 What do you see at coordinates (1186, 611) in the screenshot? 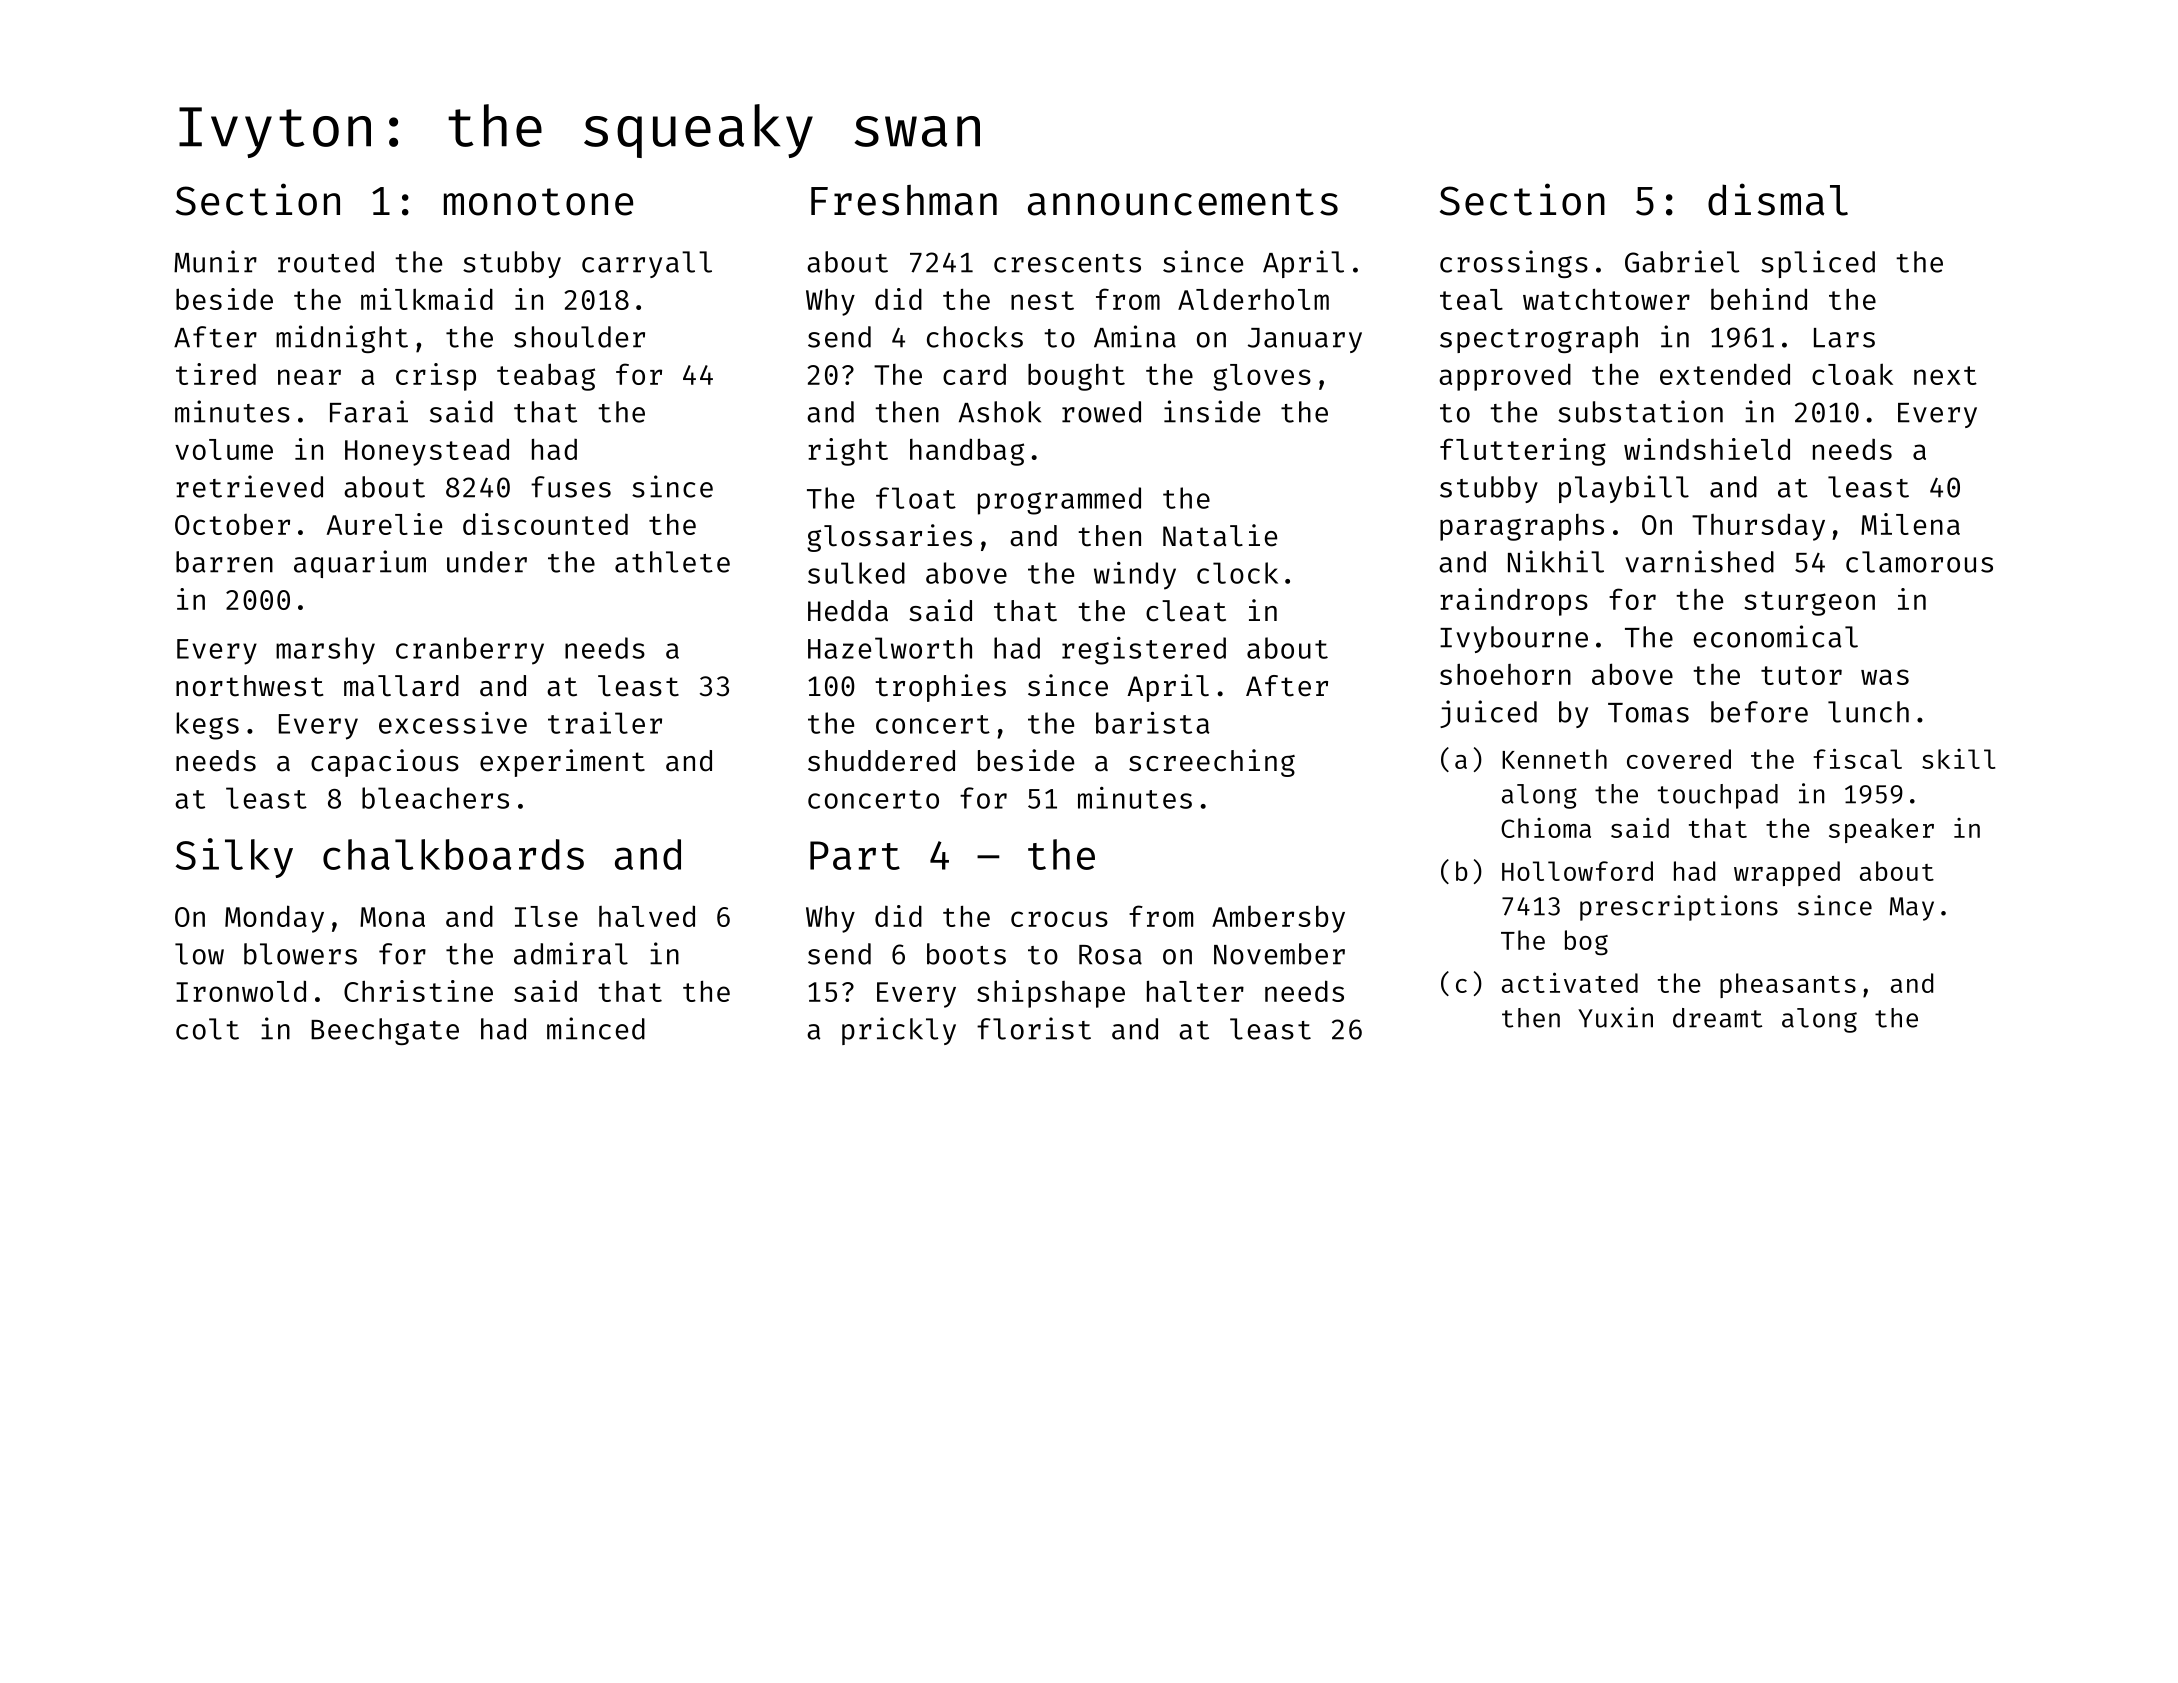
I see `cleat` at bounding box center [1186, 611].
